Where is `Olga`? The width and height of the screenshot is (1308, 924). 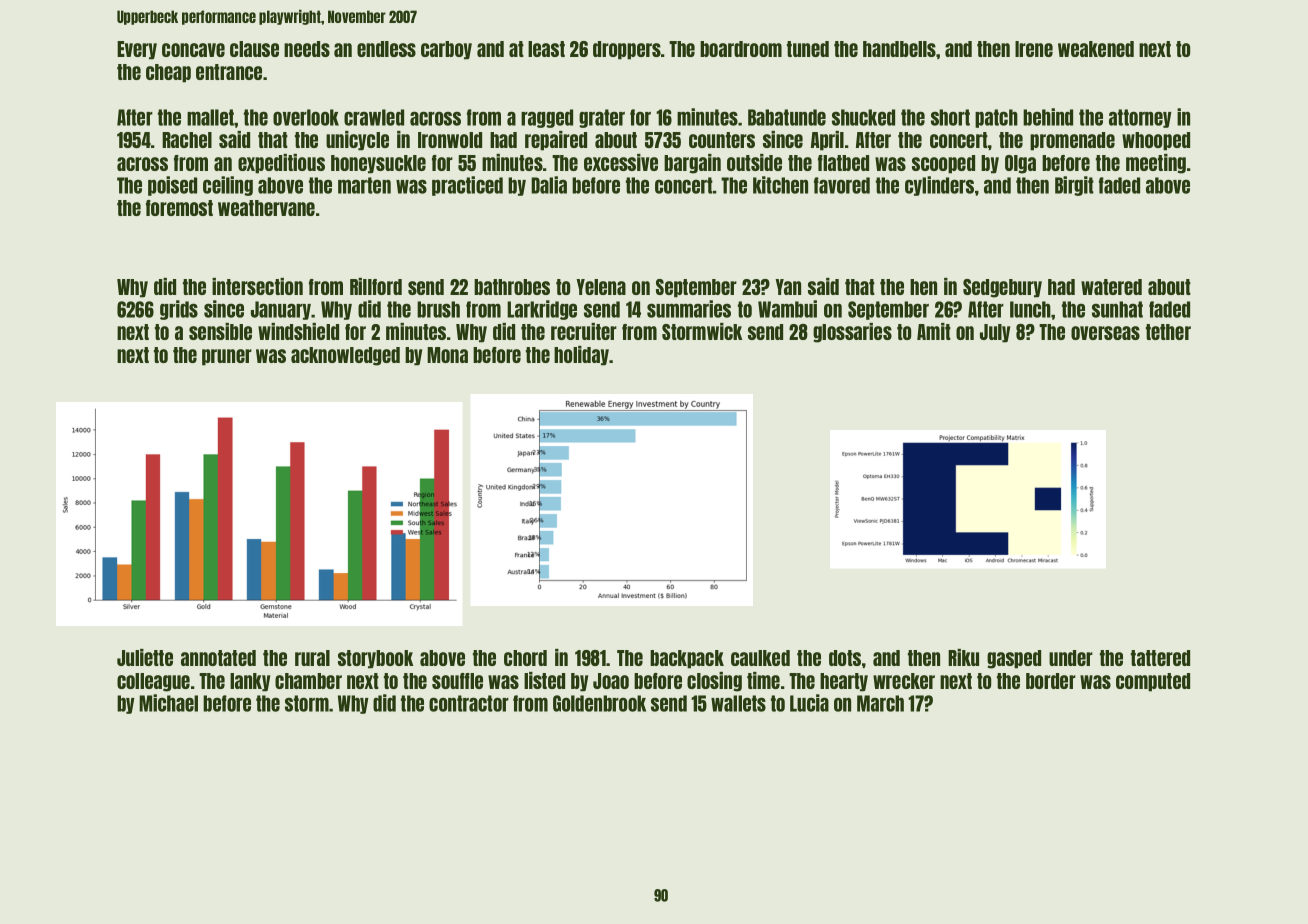 Olga is located at coordinates (1020, 164).
